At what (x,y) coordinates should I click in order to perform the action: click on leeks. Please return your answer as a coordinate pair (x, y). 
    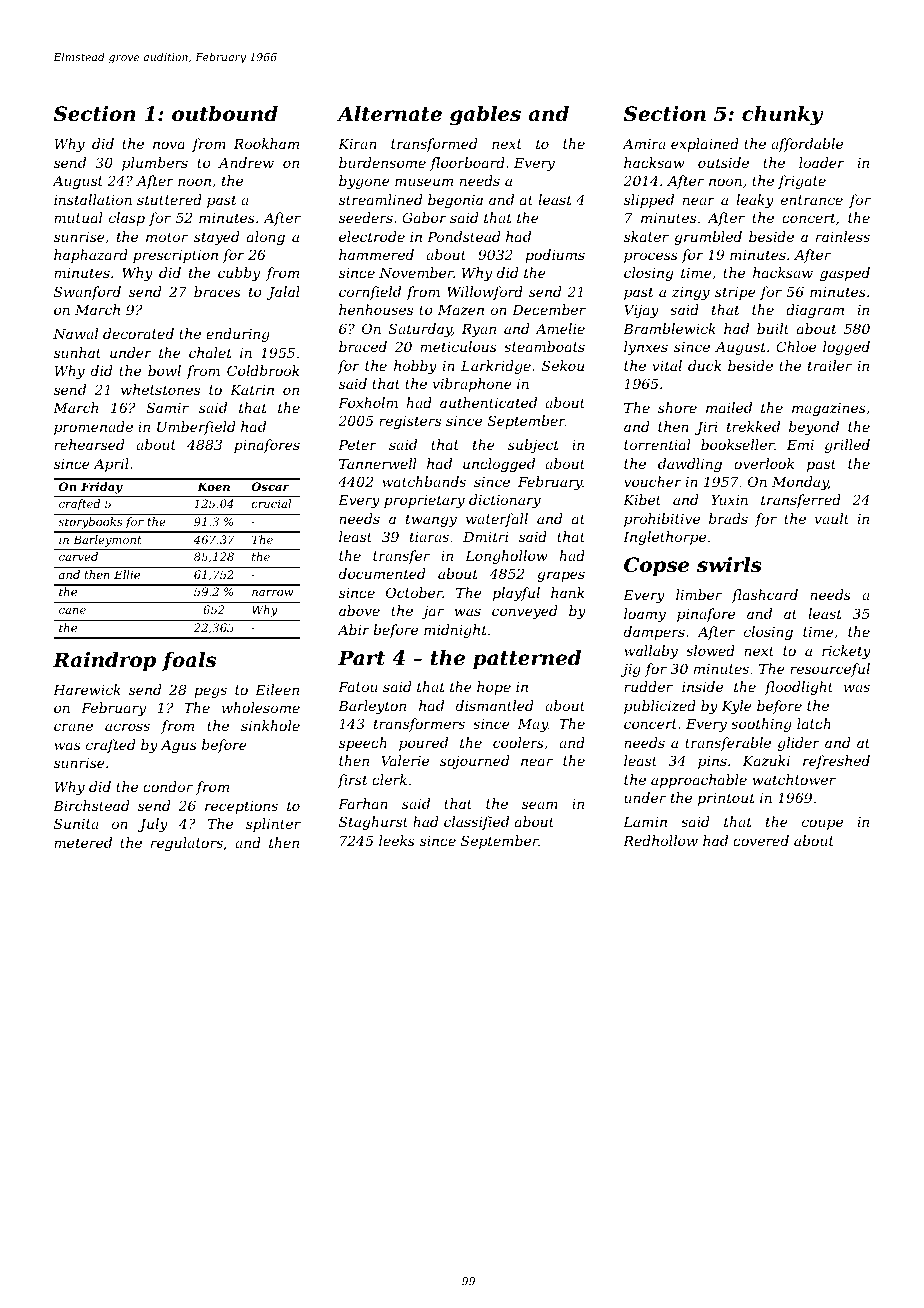
    Looking at the image, I should click on (397, 840).
